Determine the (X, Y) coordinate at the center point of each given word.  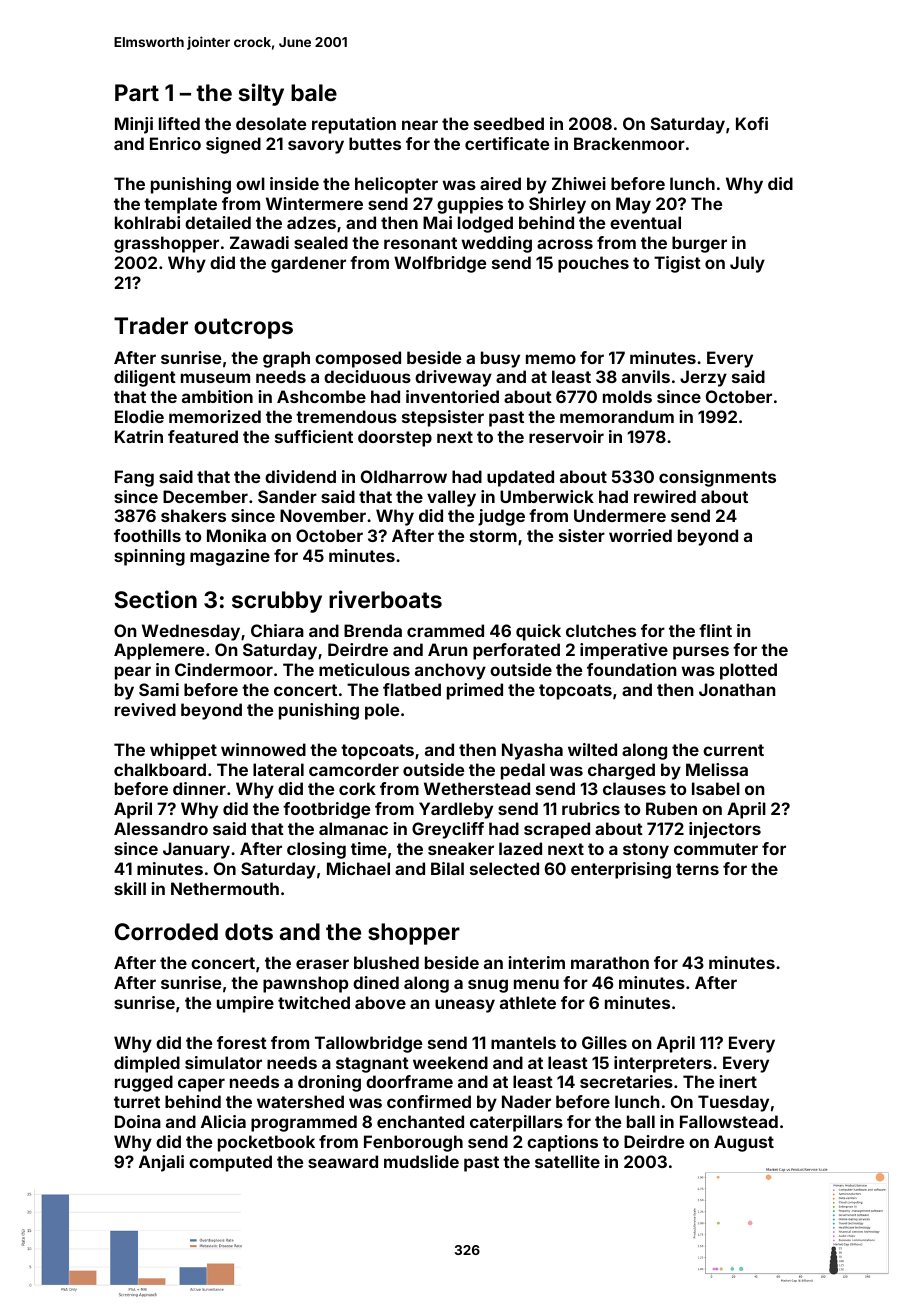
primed (475, 691)
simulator (223, 1062)
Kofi (752, 123)
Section (155, 599)
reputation (354, 125)
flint (715, 630)
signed (233, 145)
